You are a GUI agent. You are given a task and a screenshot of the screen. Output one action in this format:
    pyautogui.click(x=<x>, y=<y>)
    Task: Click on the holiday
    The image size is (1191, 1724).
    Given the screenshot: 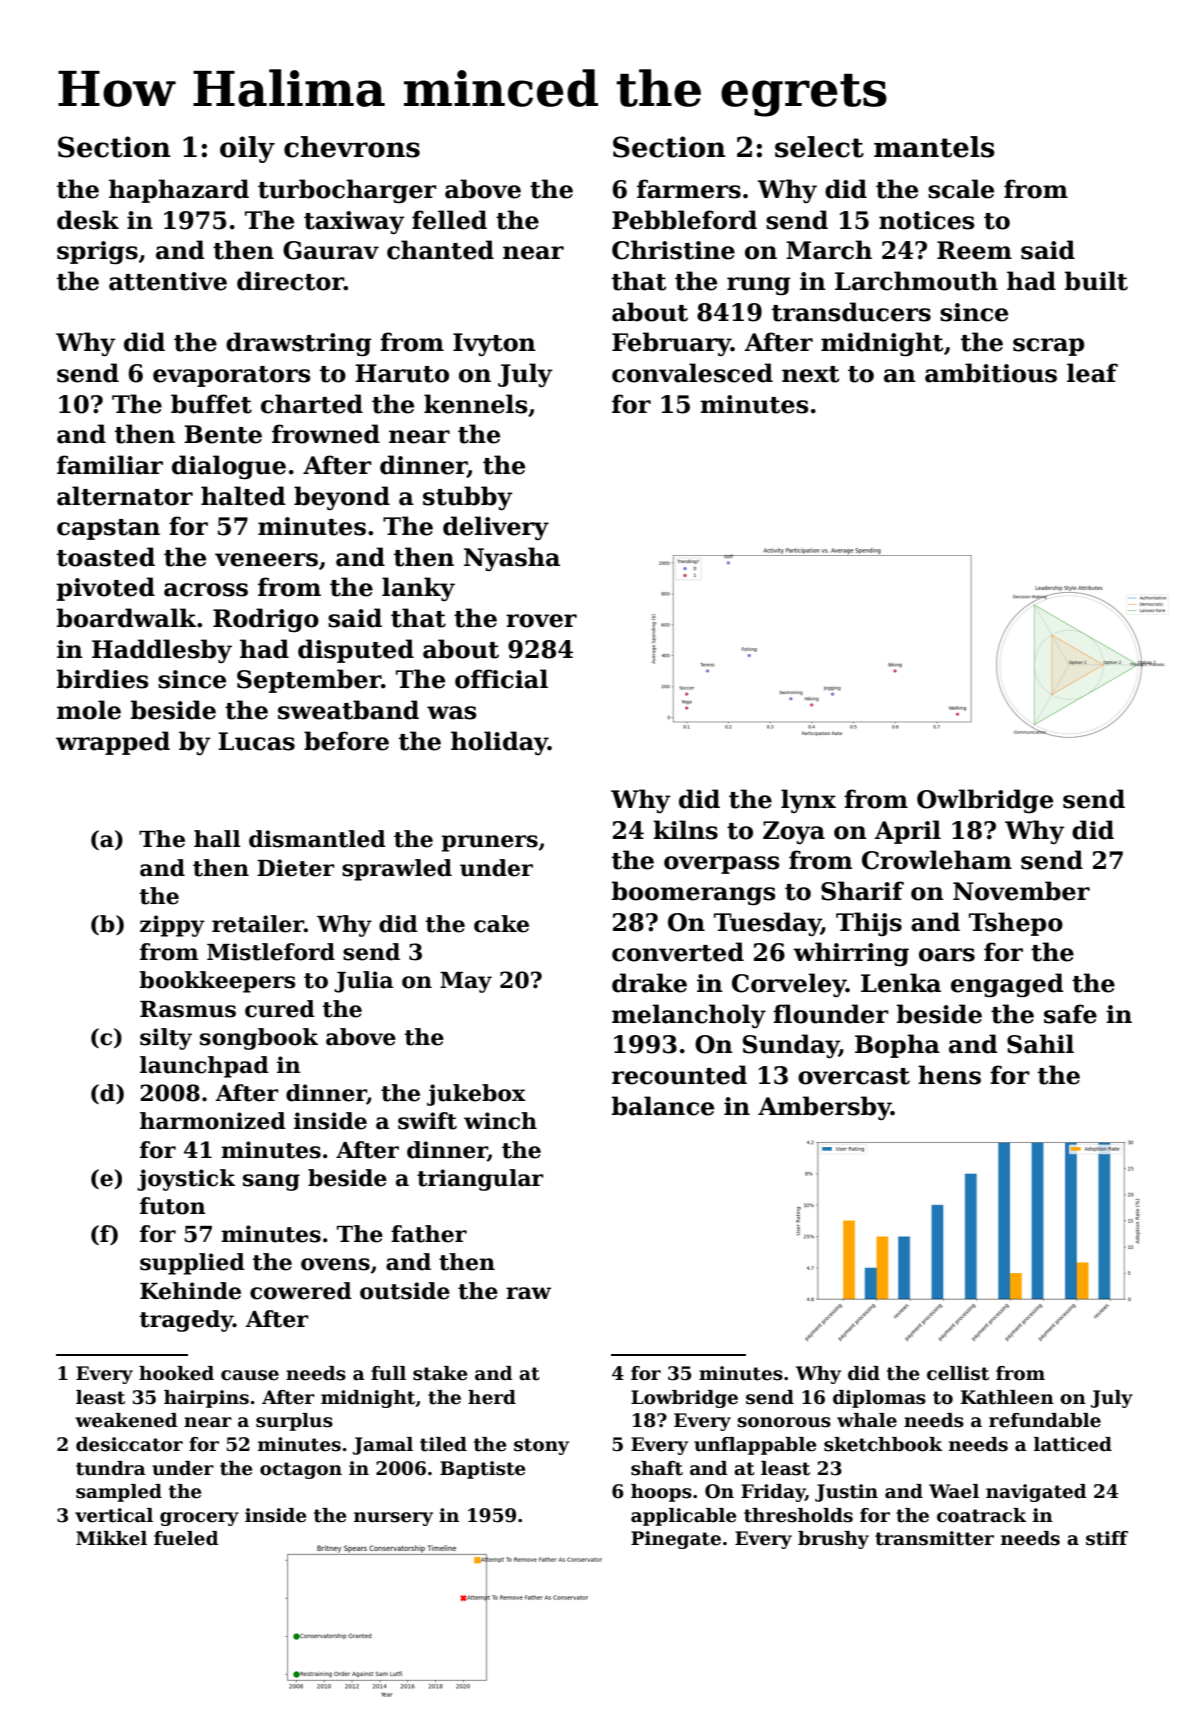 What is the action you would take?
    pyautogui.click(x=499, y=743)
